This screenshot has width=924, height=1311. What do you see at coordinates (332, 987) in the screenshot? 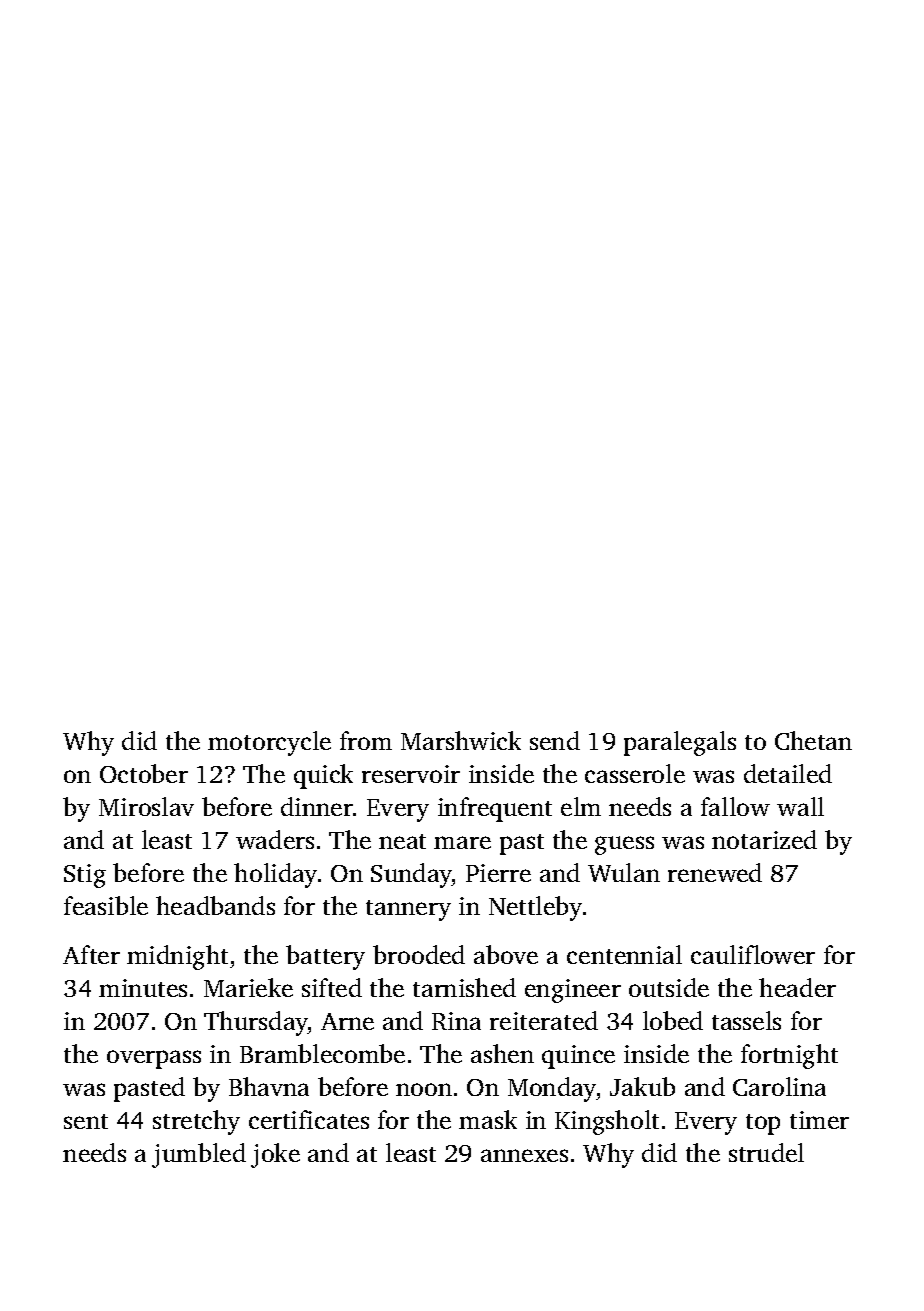
I see `sifted` at bounding box center [332, 987].
